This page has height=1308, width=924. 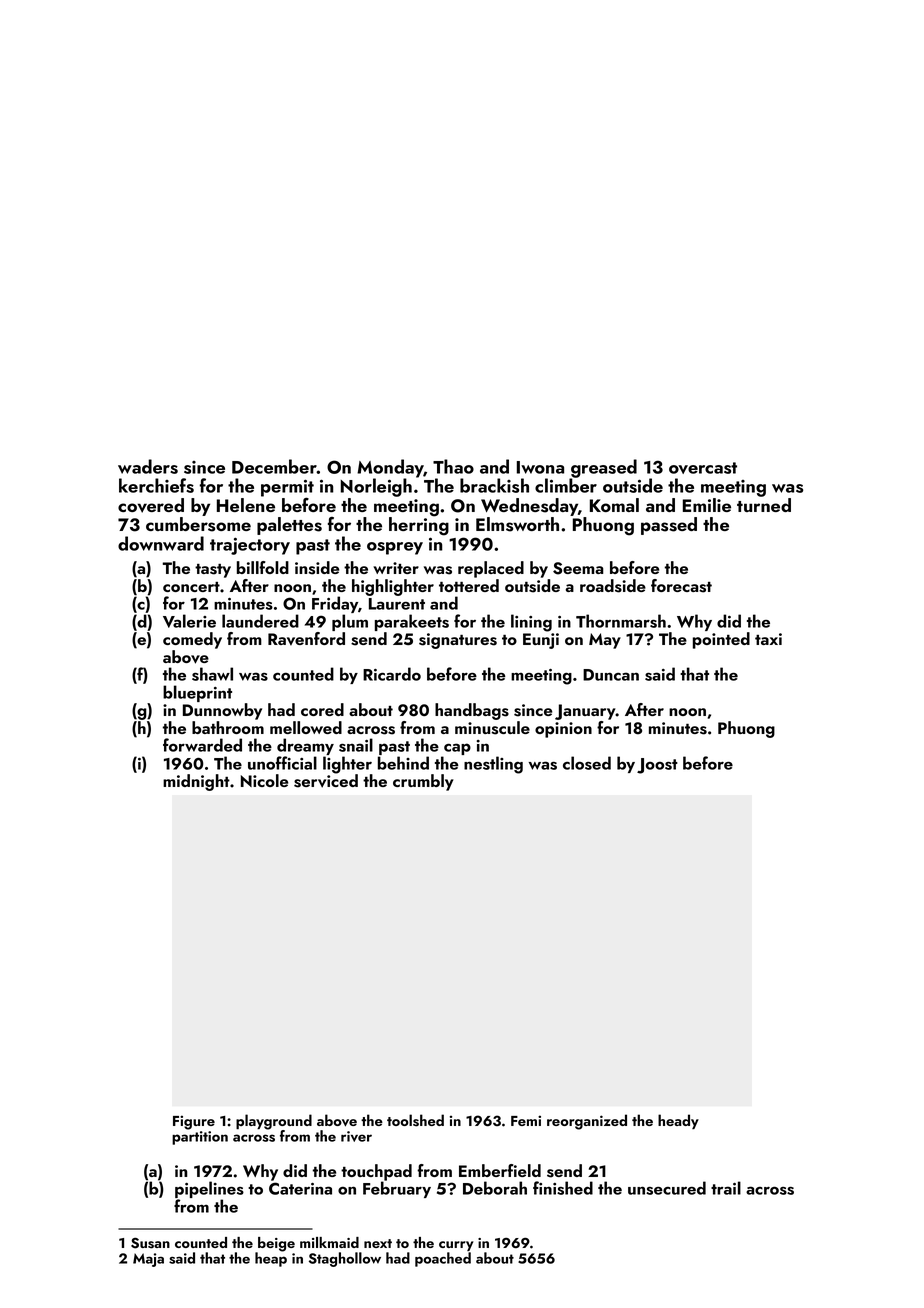 I want to click on Joost, so click(x=657, y=766).
